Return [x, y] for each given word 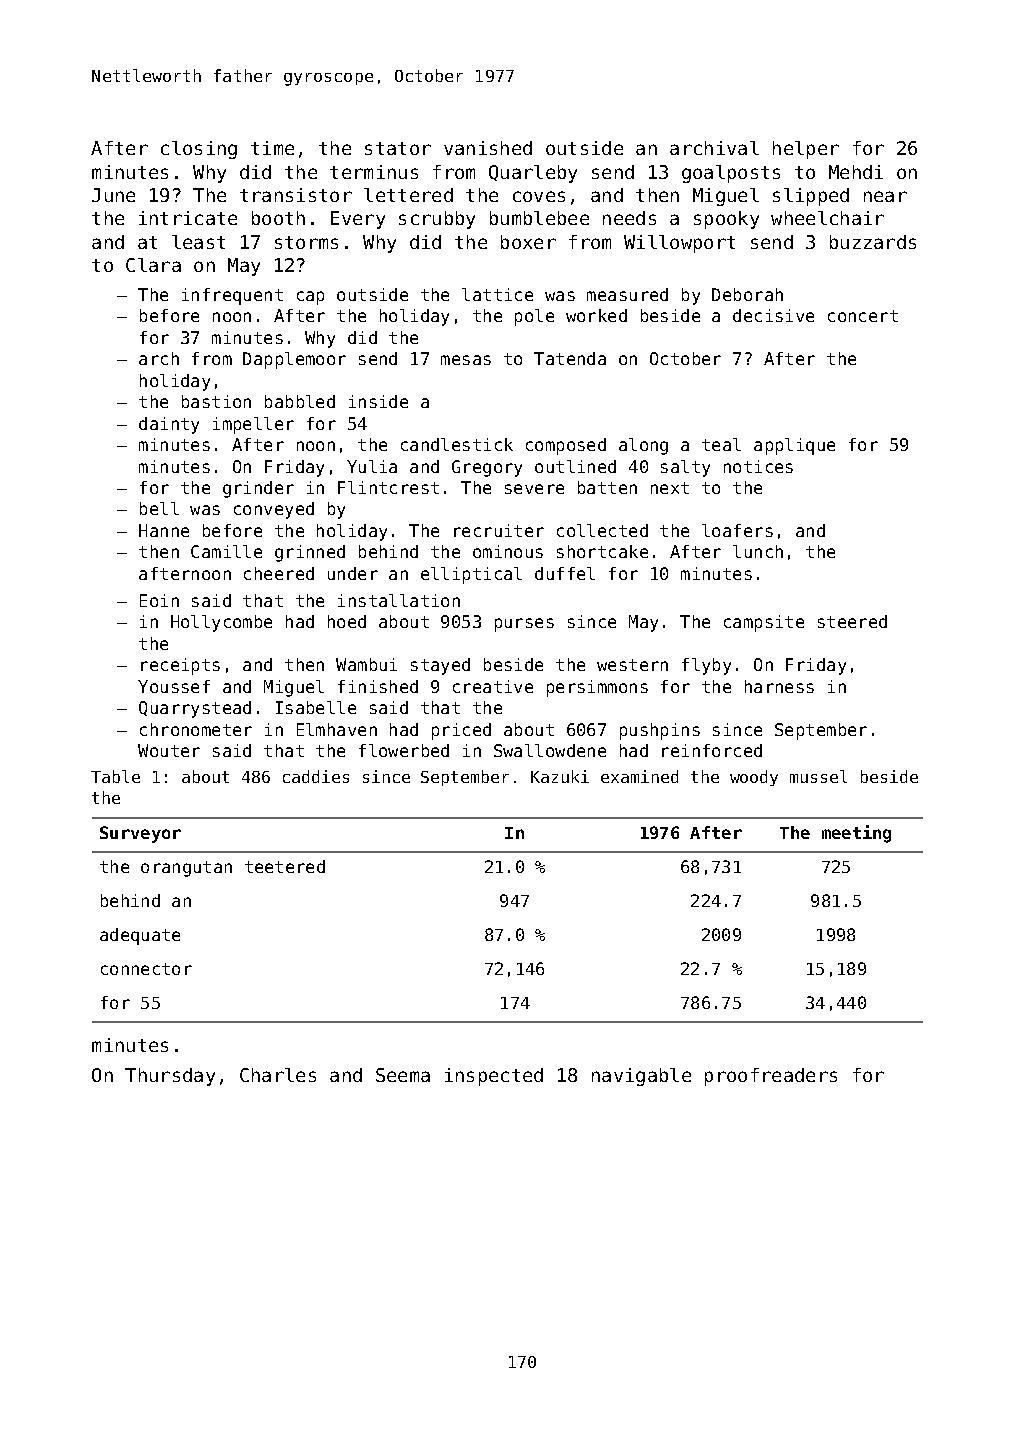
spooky [726, 220]
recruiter [499, 530]
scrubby [437, 220]
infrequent [232, 296]
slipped [811, 197]
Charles [278, 1075]
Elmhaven [337, 729]
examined [639, 776]
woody [754, 778]
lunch [758, 551]
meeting [856, 834]
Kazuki [560, 776]
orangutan [186, 869]
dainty [169, 425]
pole [534, 317]
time [272, 148]
